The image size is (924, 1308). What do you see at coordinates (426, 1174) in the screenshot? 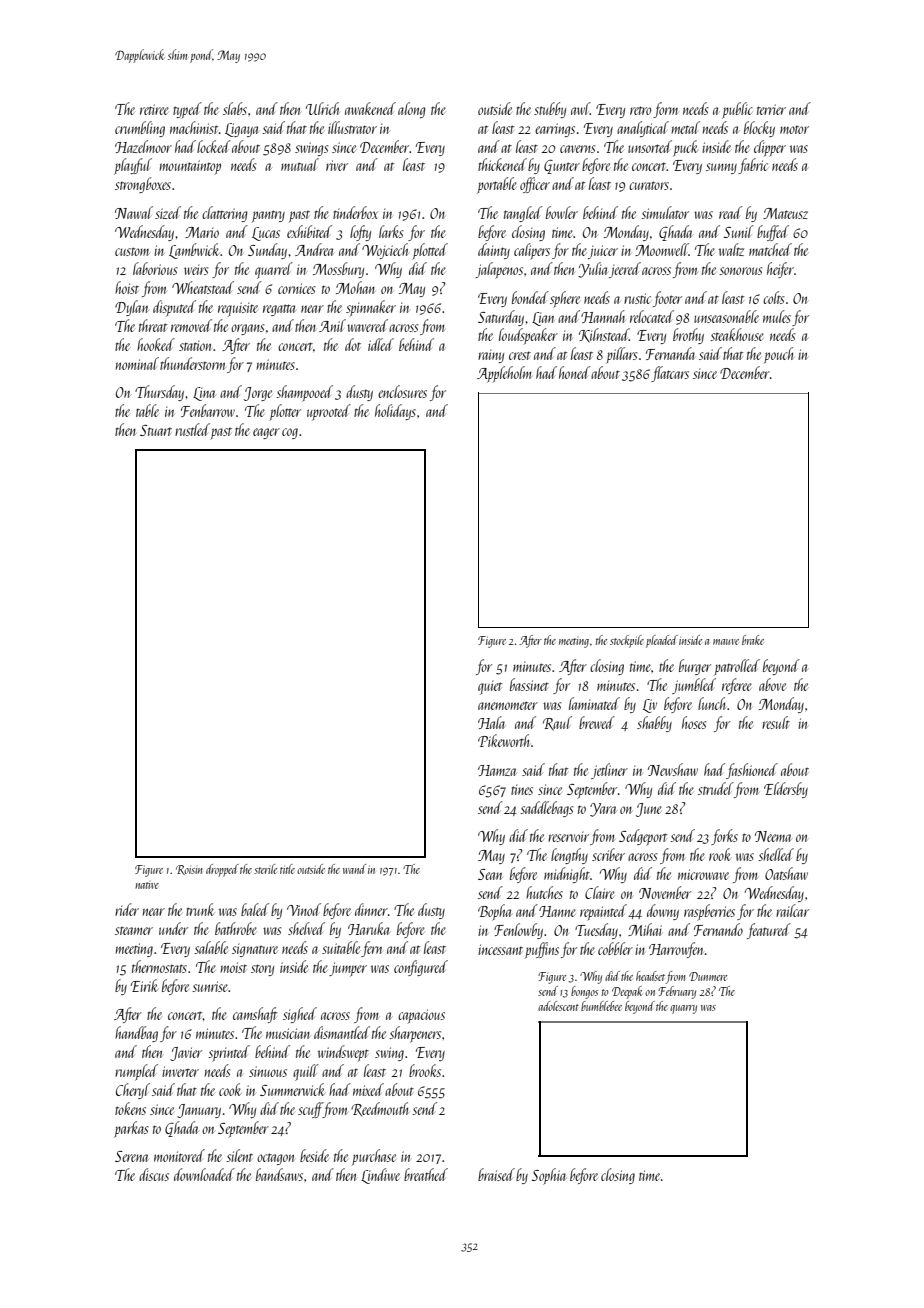
I see `breathed` at bounding box center [426, 1174].
